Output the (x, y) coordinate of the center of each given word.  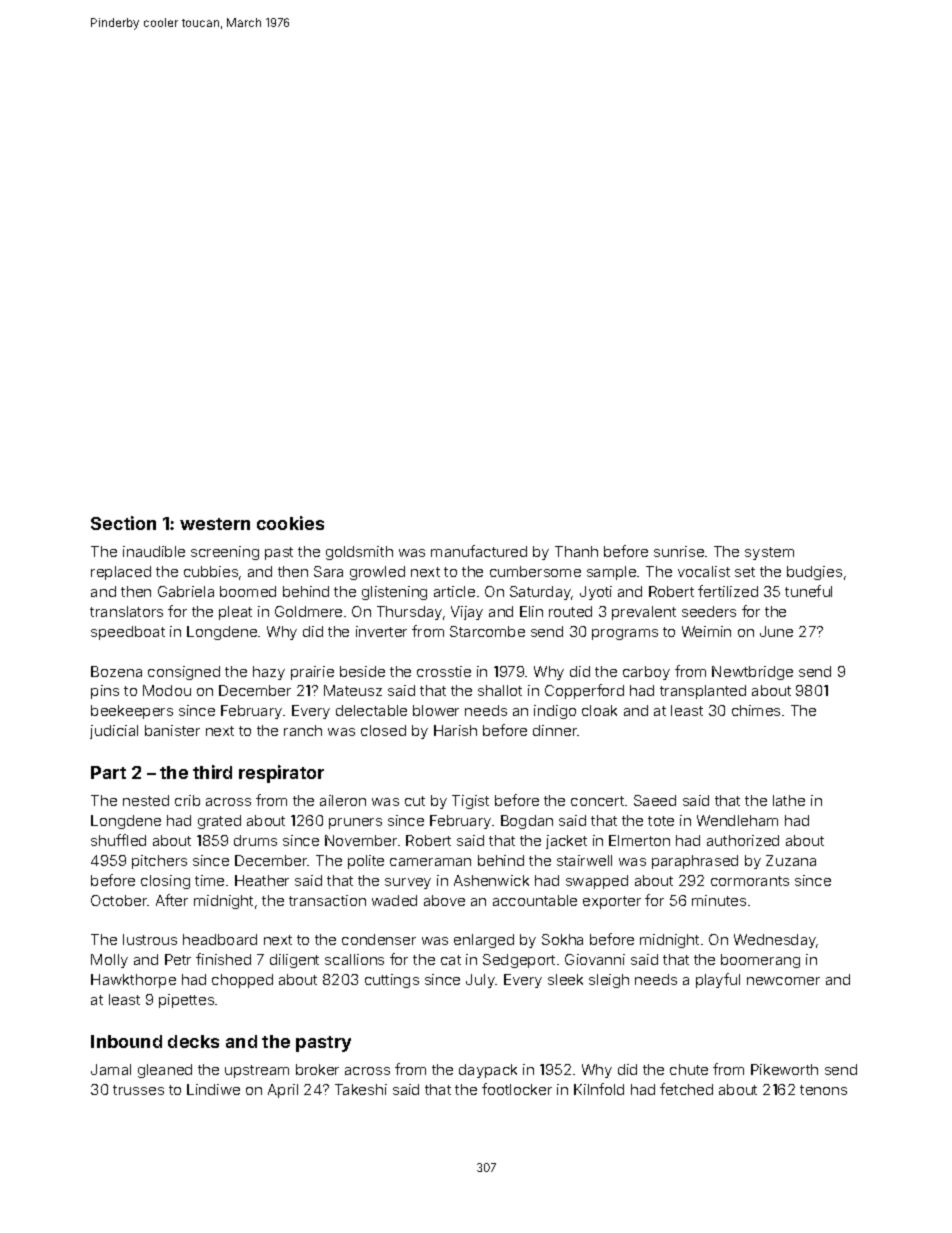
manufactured (479, 551)
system (769, 553)
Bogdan (527, 822)
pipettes (186, 1001)
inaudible (154, 551)
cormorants (750, 881)
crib (187, 800)
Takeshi (361, 1089)
